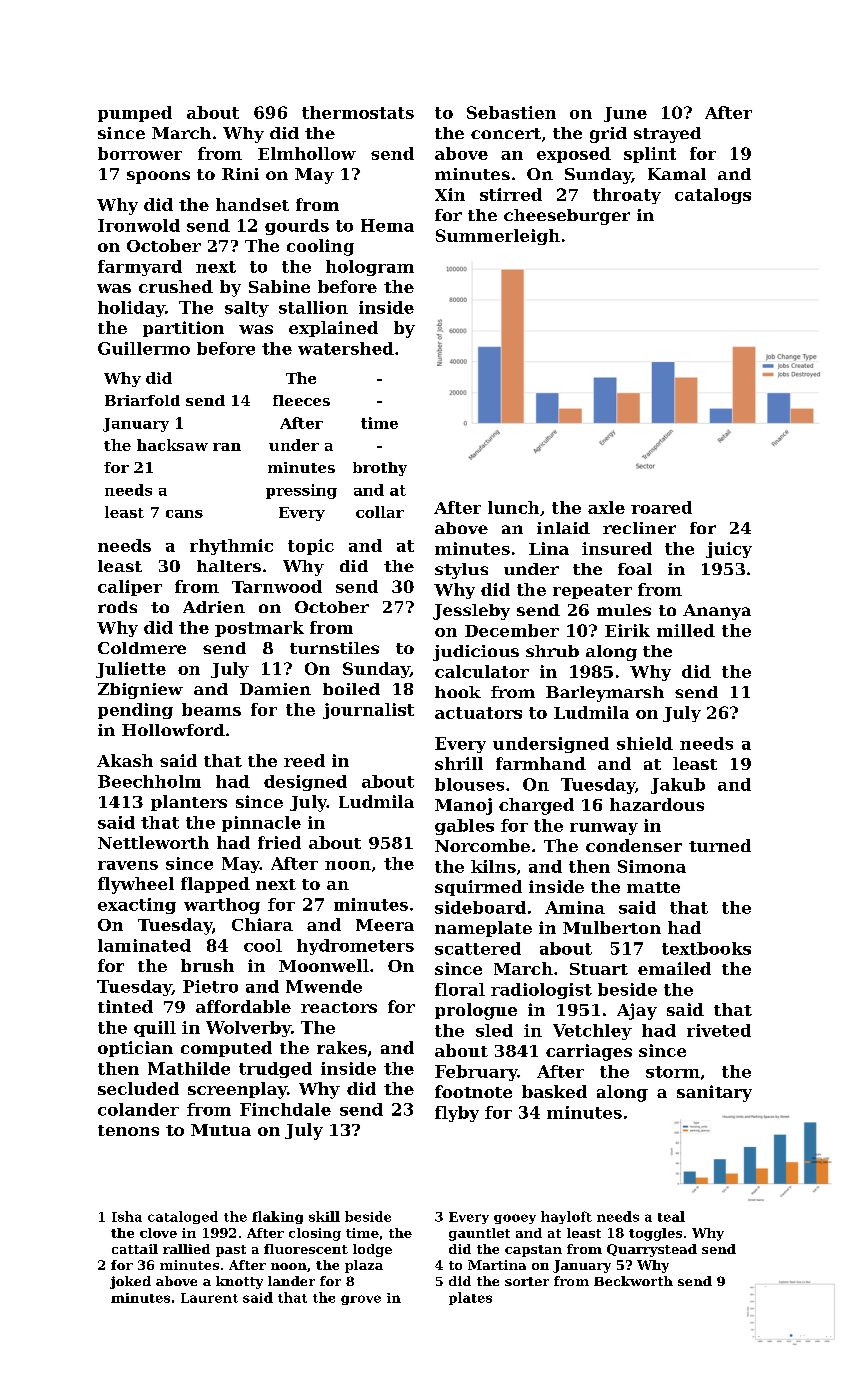  What do you see at coordinates (667, 135) in the screenshot?
I see `strayed` at bounding box center [667, 135].
